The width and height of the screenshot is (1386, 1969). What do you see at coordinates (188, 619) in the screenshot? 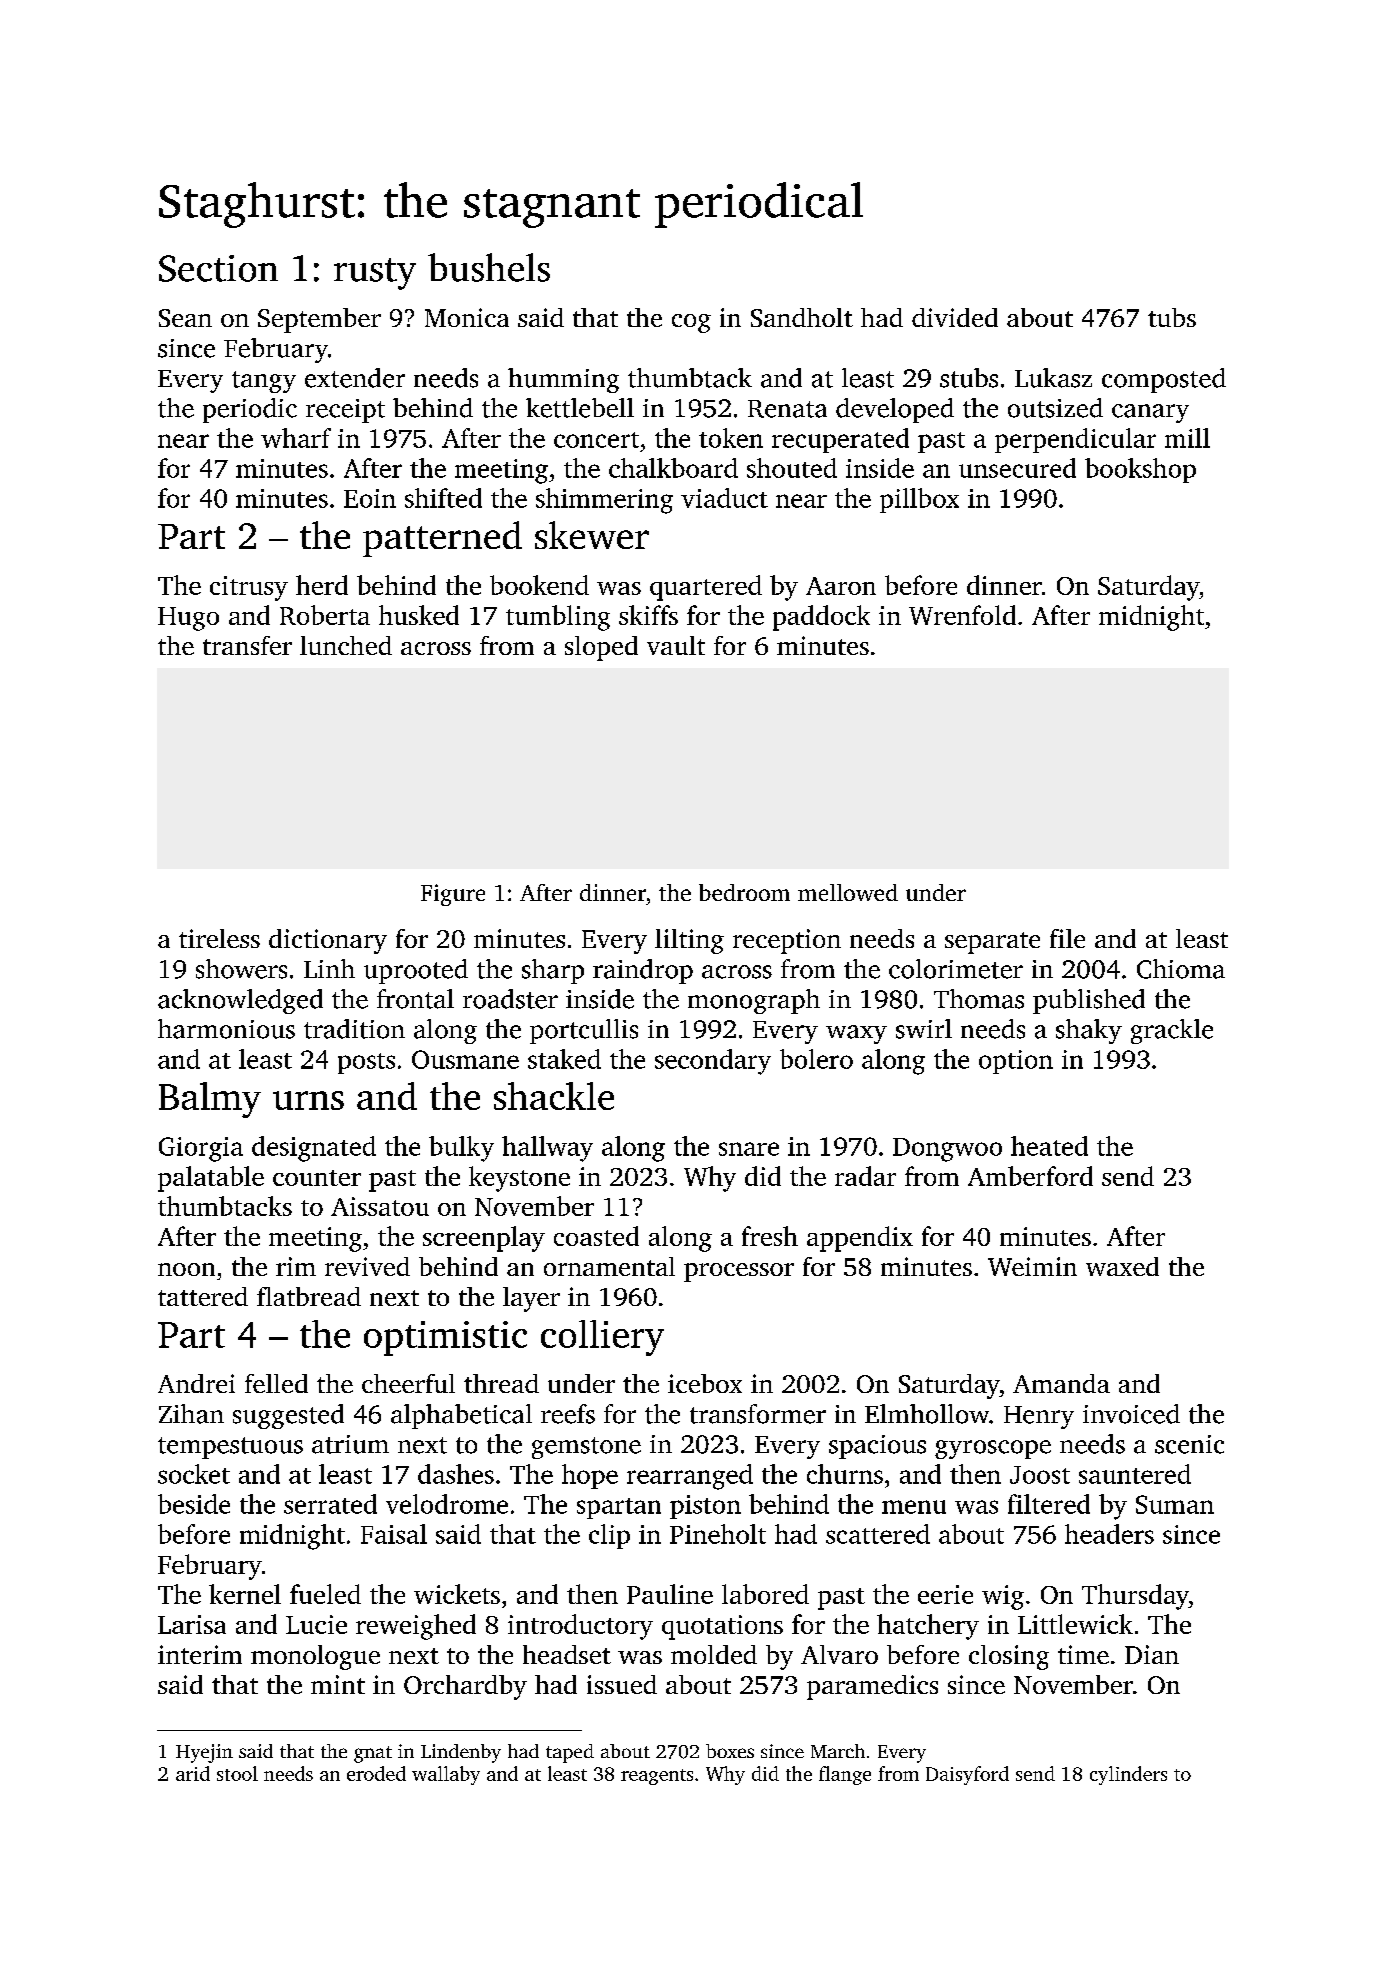
I see `Hugo` at bounding box center [188, 619].
